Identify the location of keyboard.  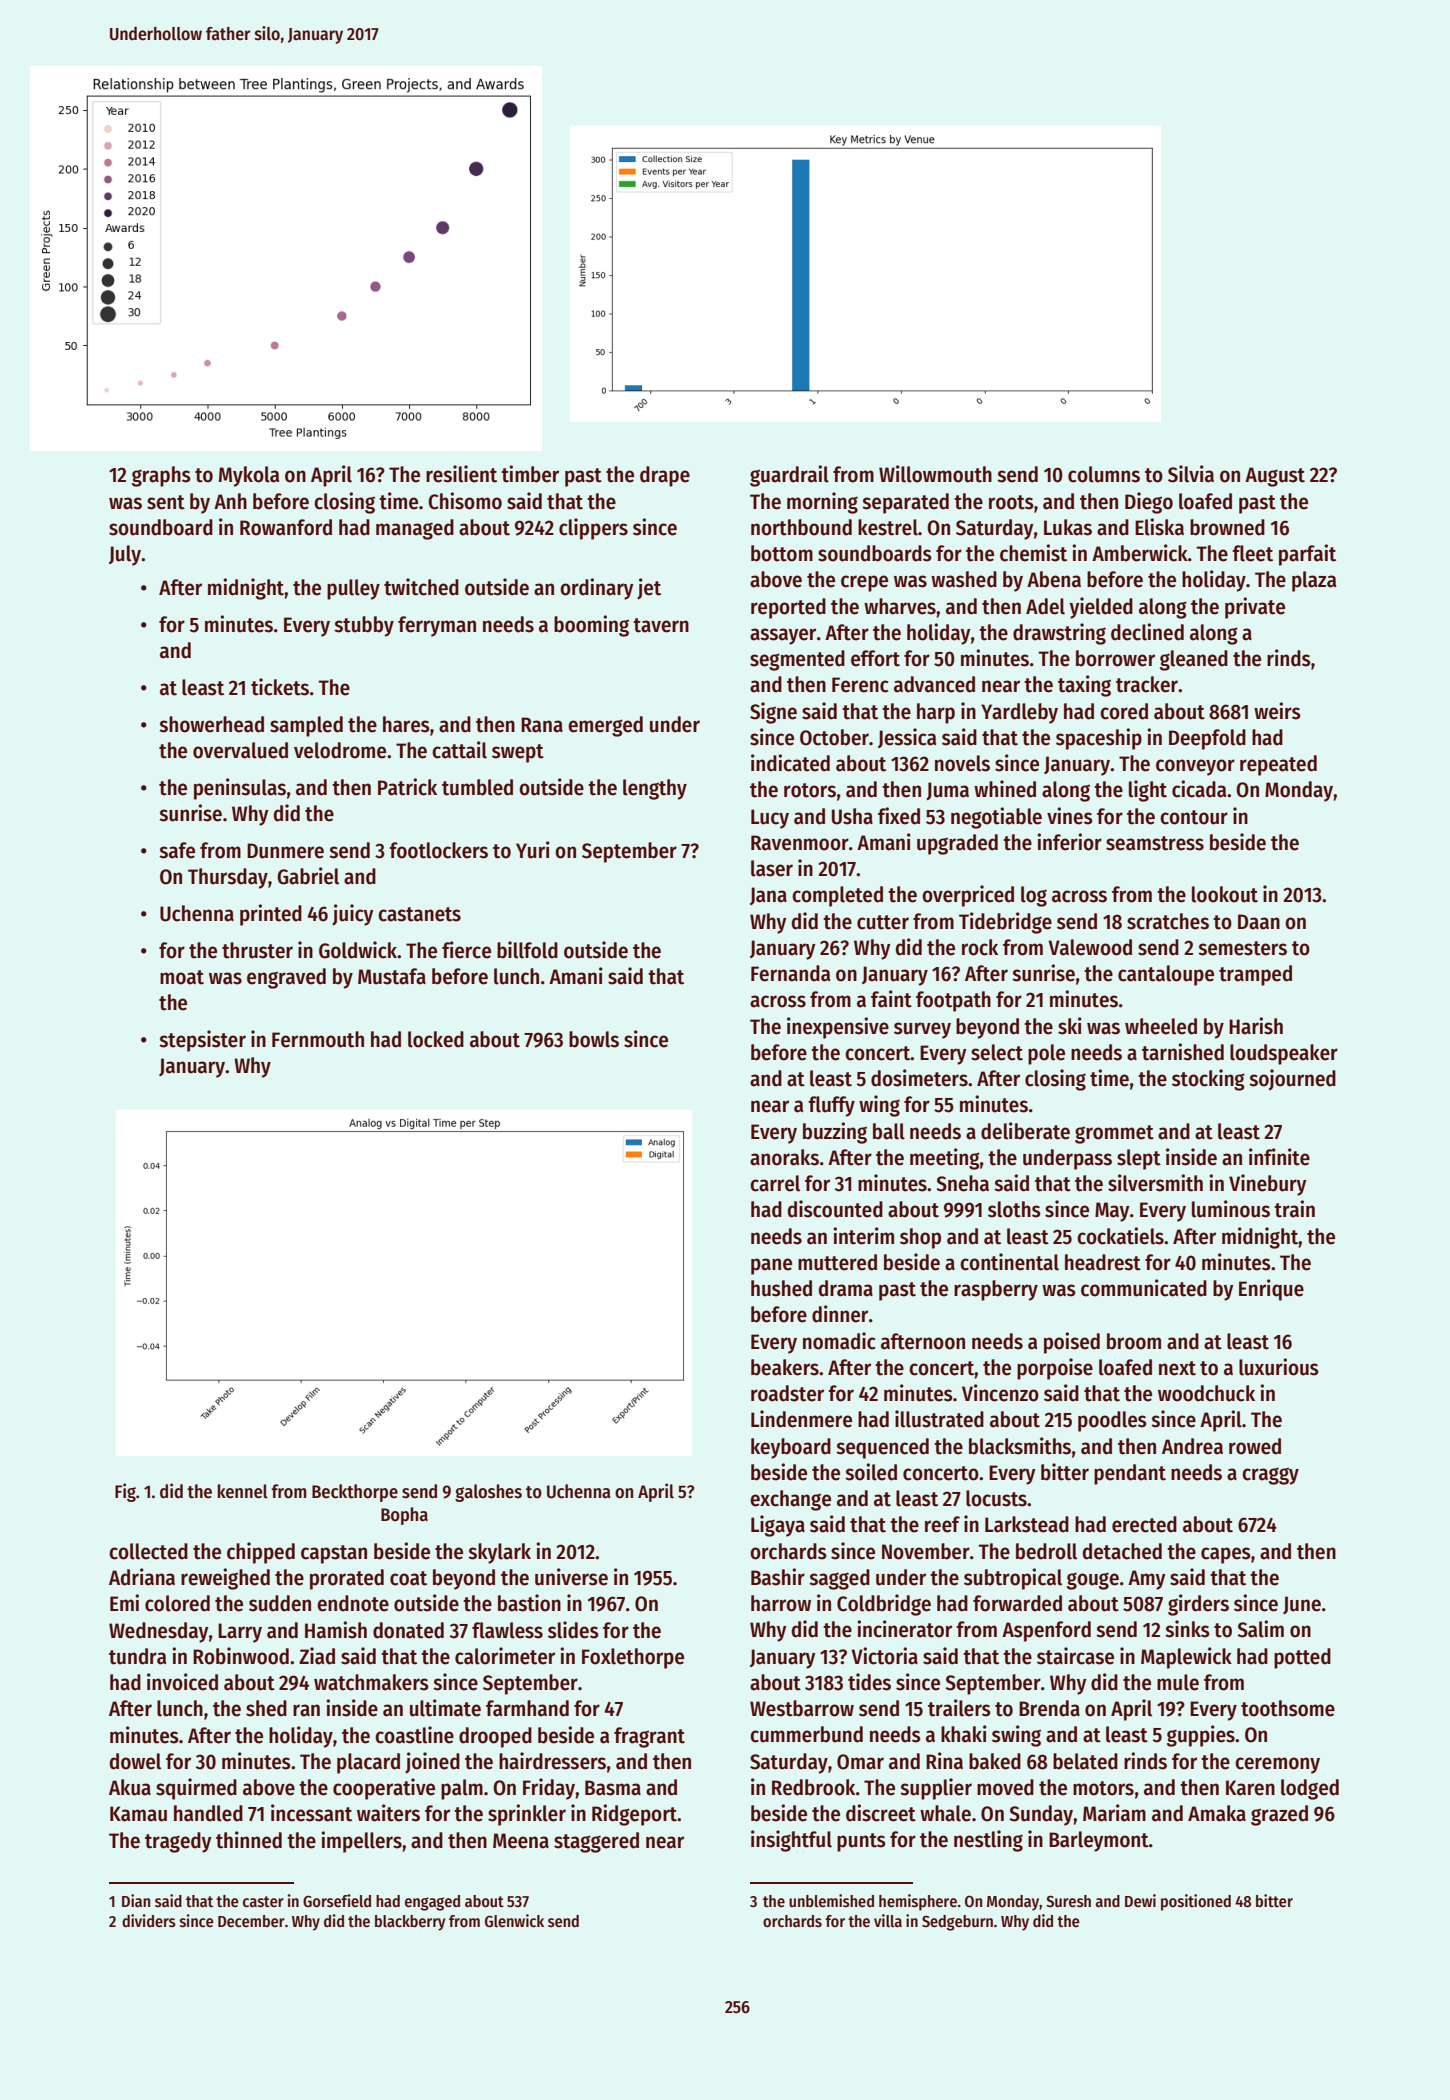
(791, 1448).
